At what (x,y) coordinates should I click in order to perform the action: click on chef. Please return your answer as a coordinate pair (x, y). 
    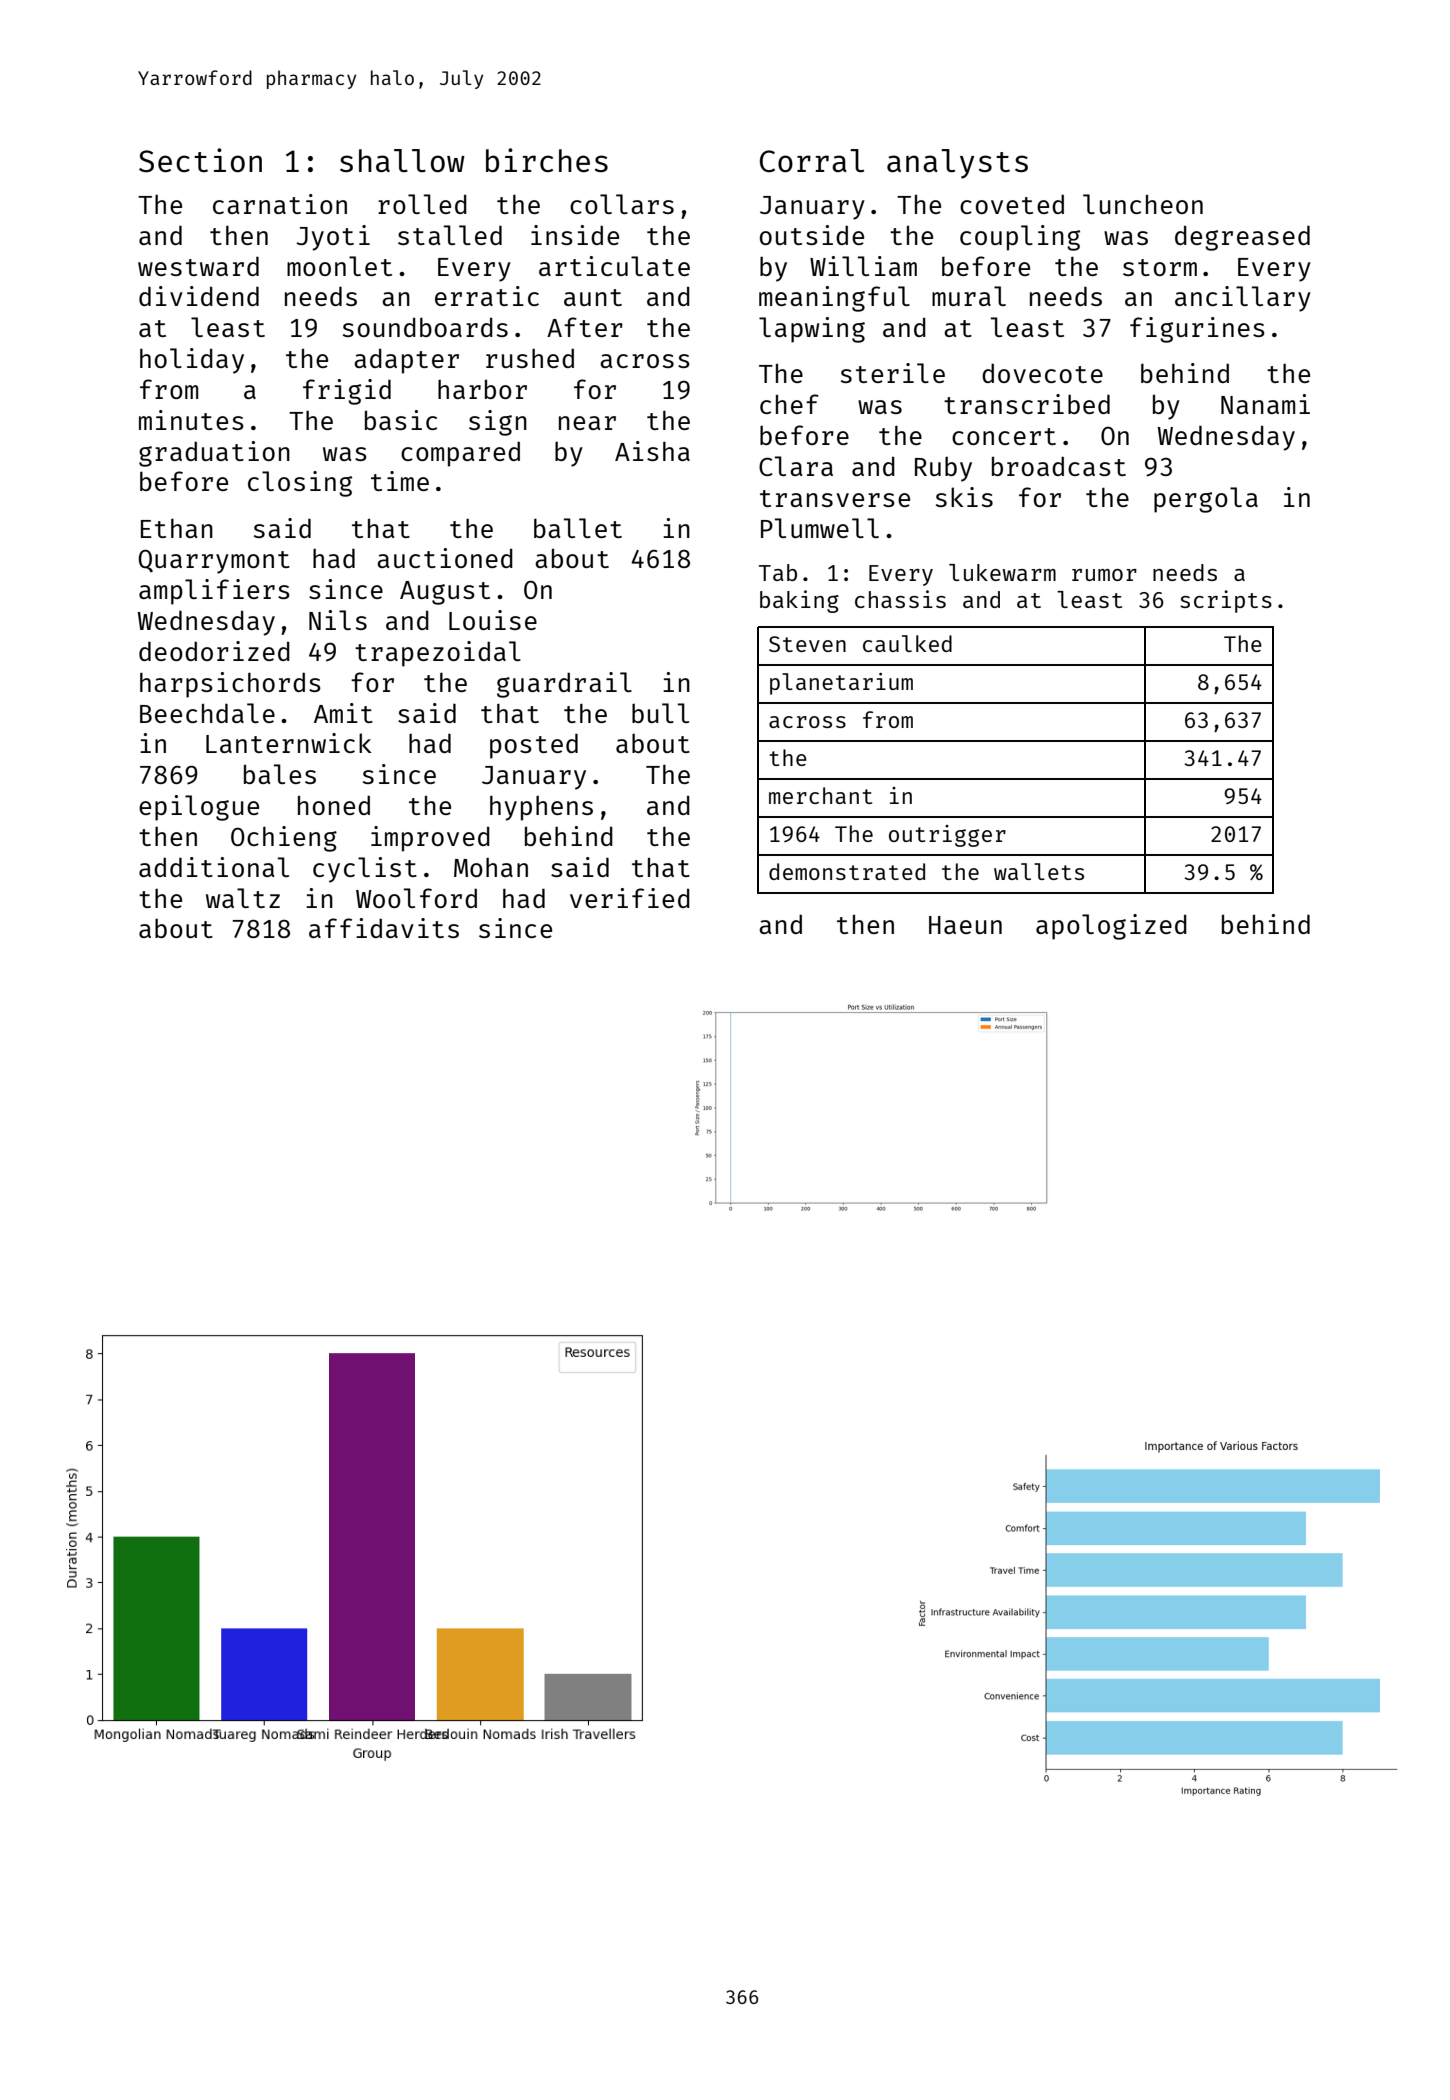
    Looking at the image, I should click on (789, 404).
